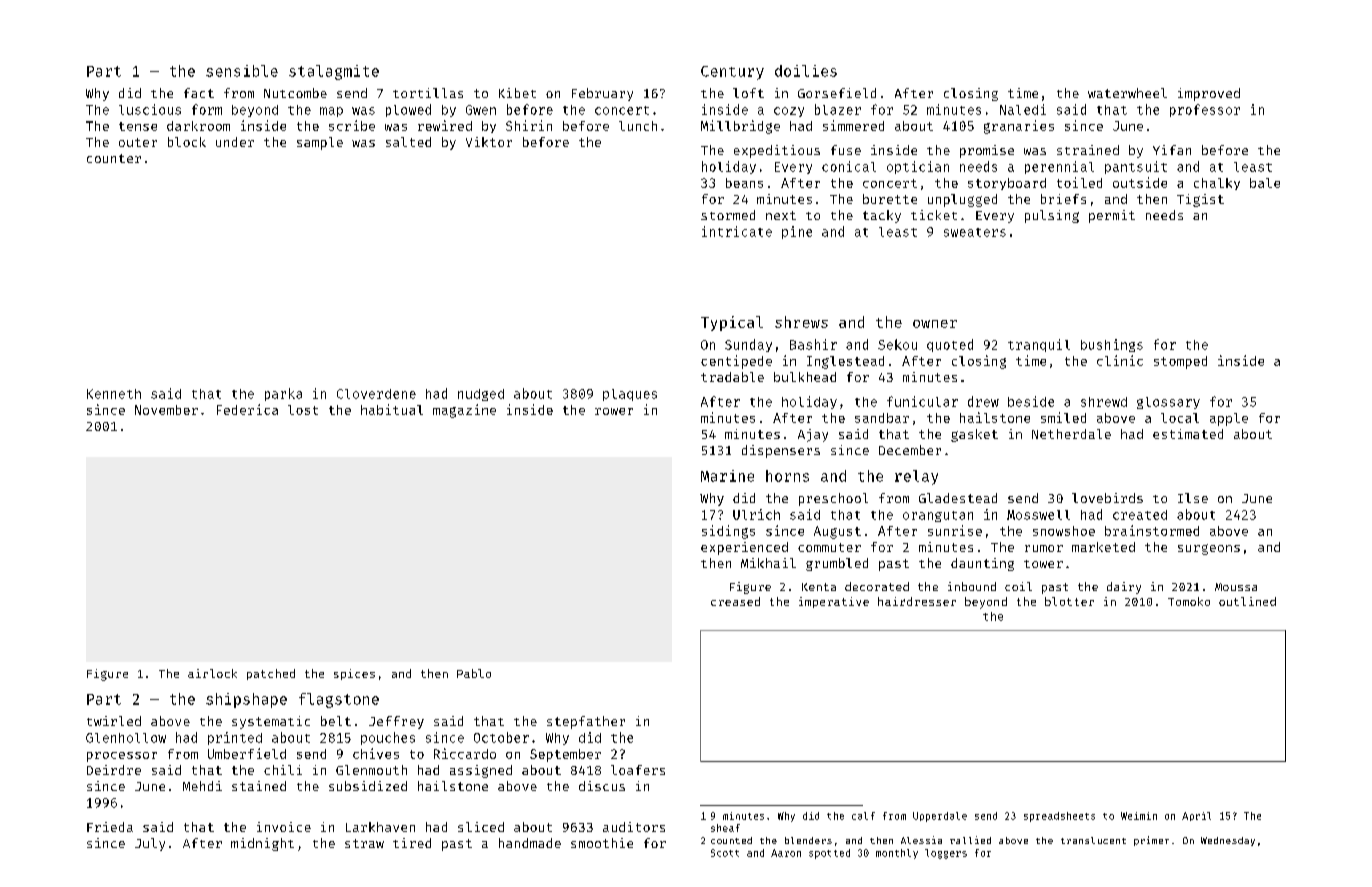 The height and width of the page is (887, 1372). Describe the element at coordinates (354, 674) in the page. I see `spices` at that location.
